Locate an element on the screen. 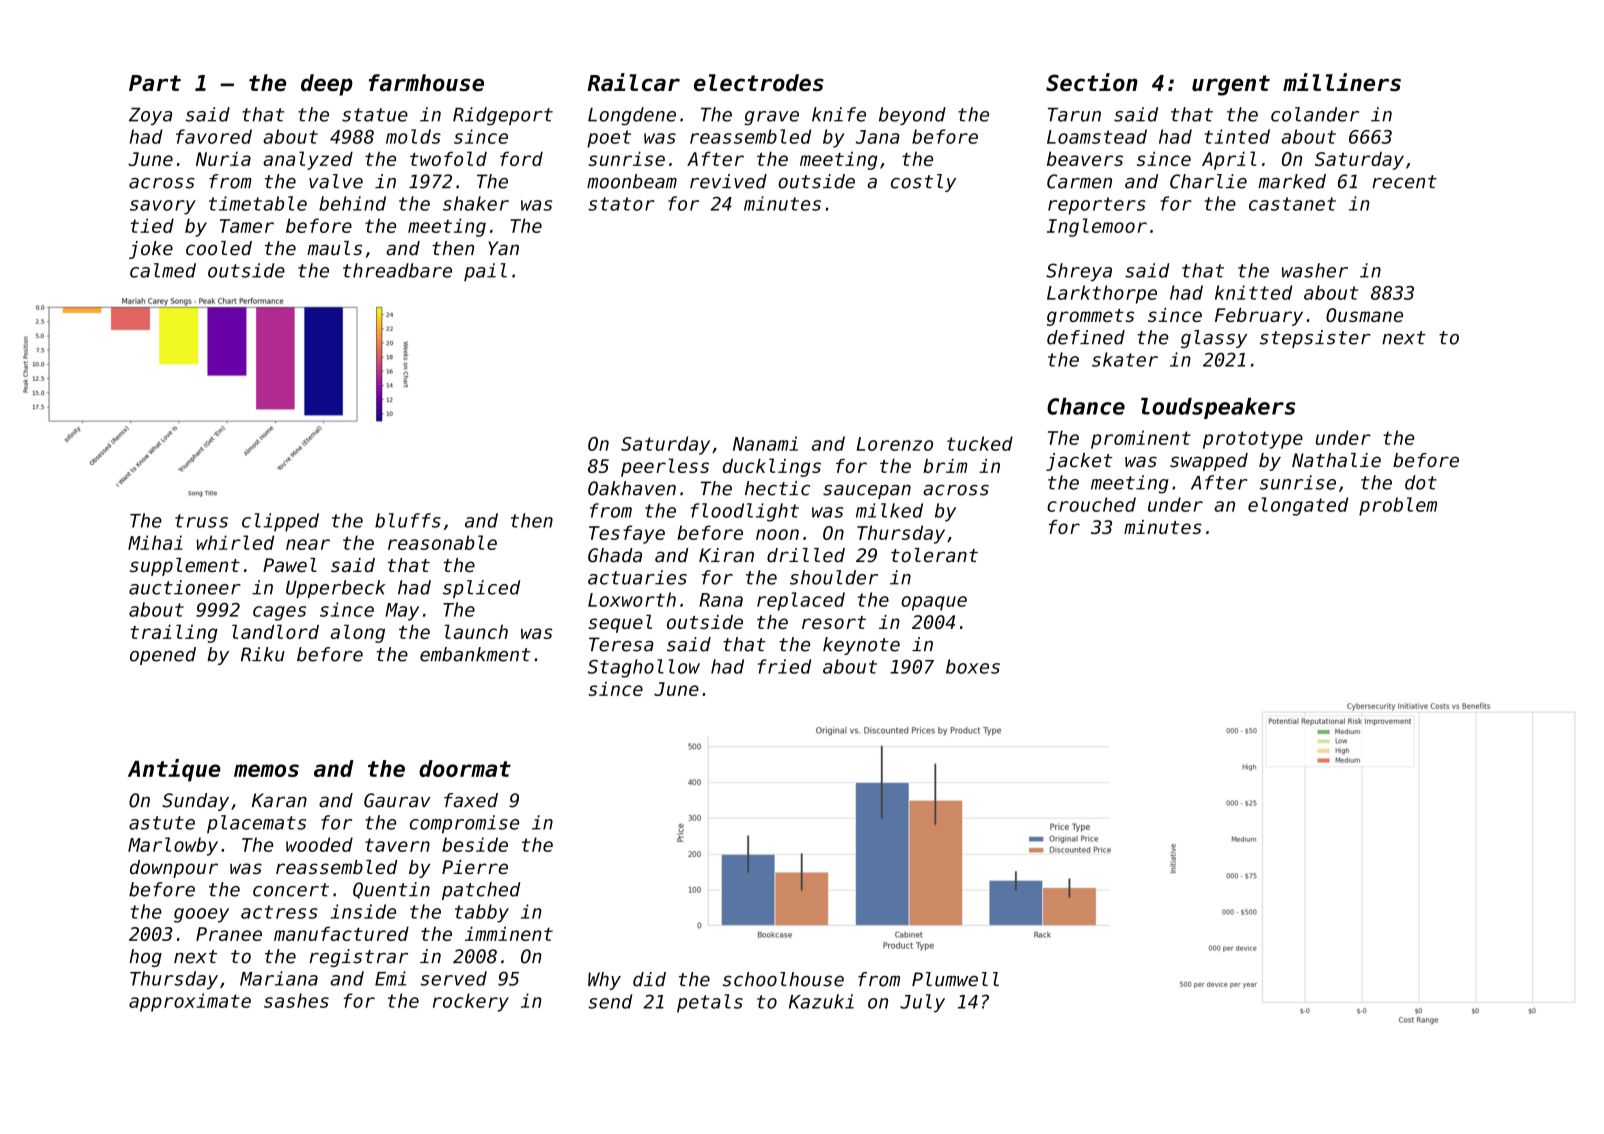 The height and width of the screenshot is (1134, 1604). Nathalie is located at coordinates (1336, 460).
